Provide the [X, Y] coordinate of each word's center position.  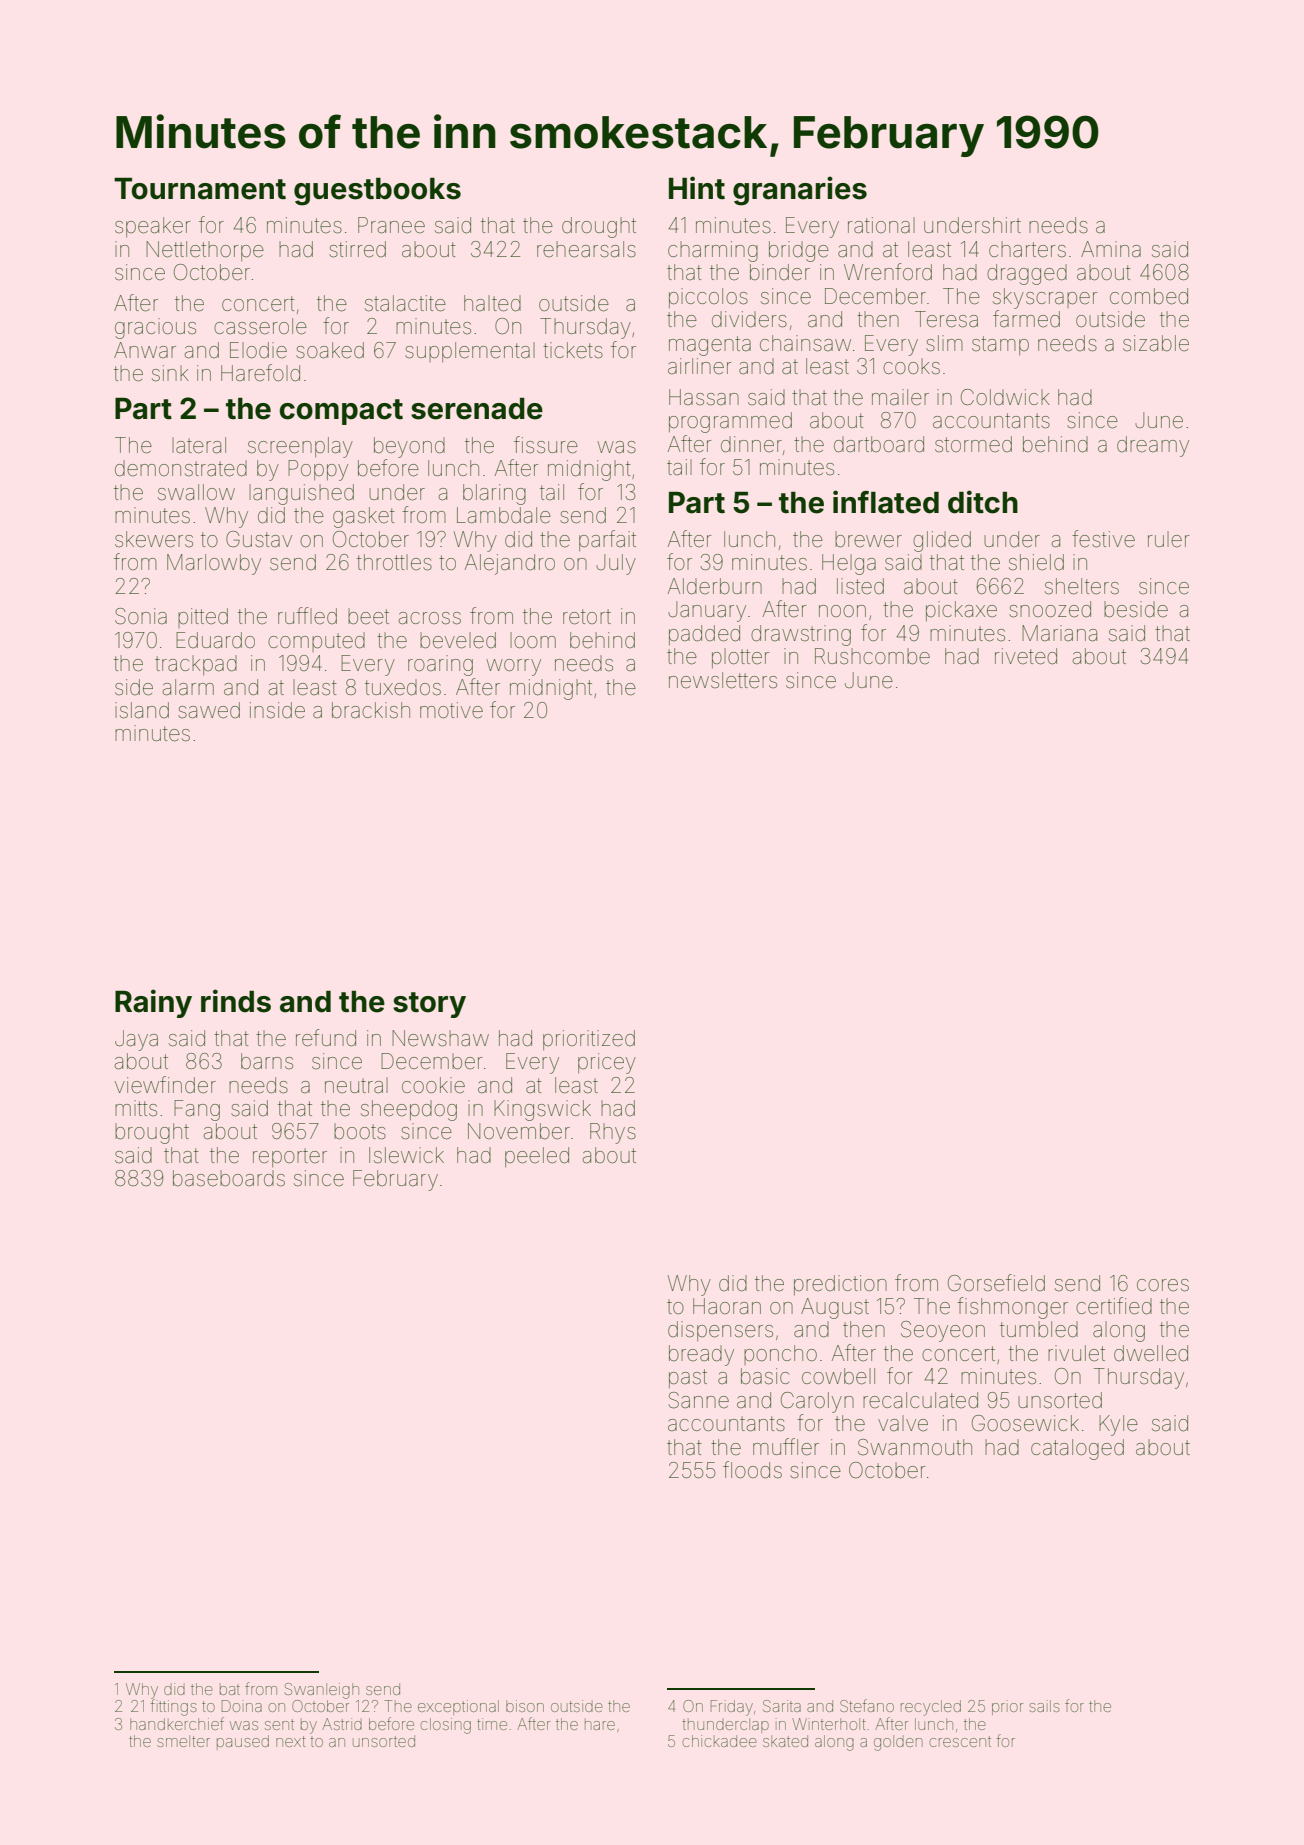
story [429, 1005]
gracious [155, 328]
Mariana [1059, 633]
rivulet [1076, 1353]
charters [1027, 249]
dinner [751, 444]
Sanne [699, 1400]
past [688, 1378]
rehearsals [586, 249]
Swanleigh [322, 1691]
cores [1163, 1285]
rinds [236, 1001]
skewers [154, 539]
